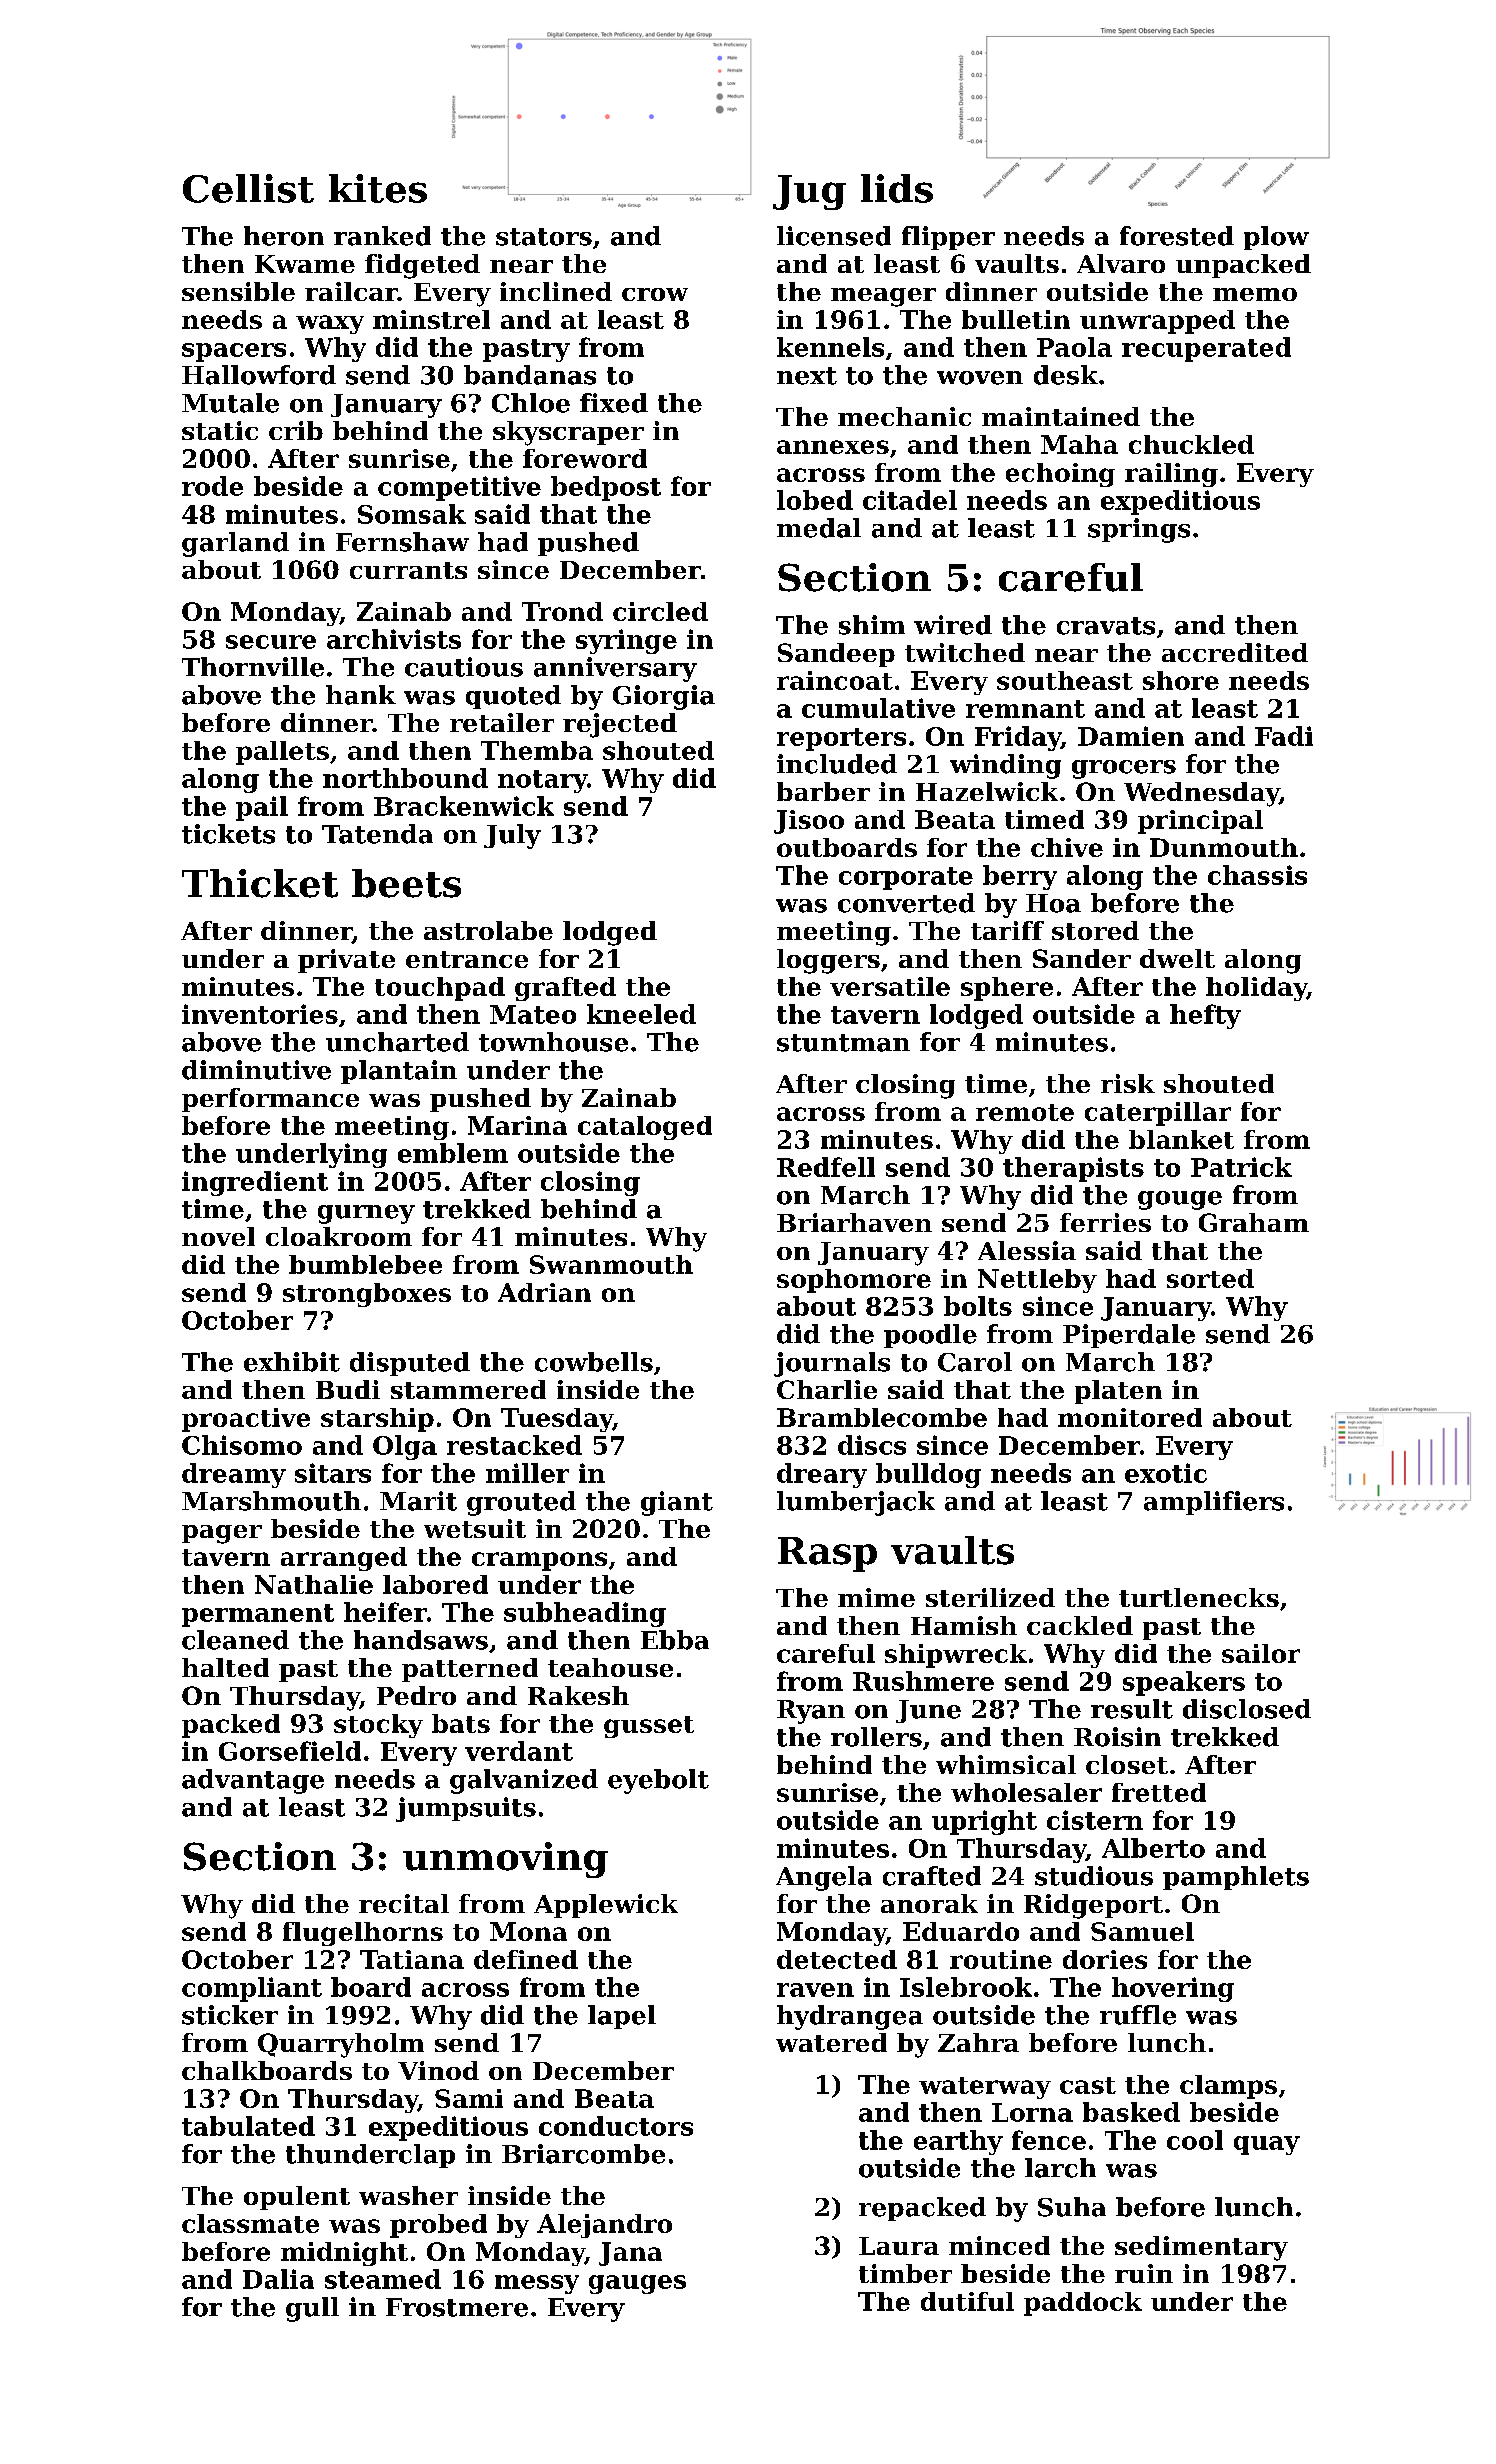 This screenshot has width=1496, height=2464. What do you see at coordinates (1257, 875) in the screenshot?
I see `chassis` at bounding box center [1257, 875].
